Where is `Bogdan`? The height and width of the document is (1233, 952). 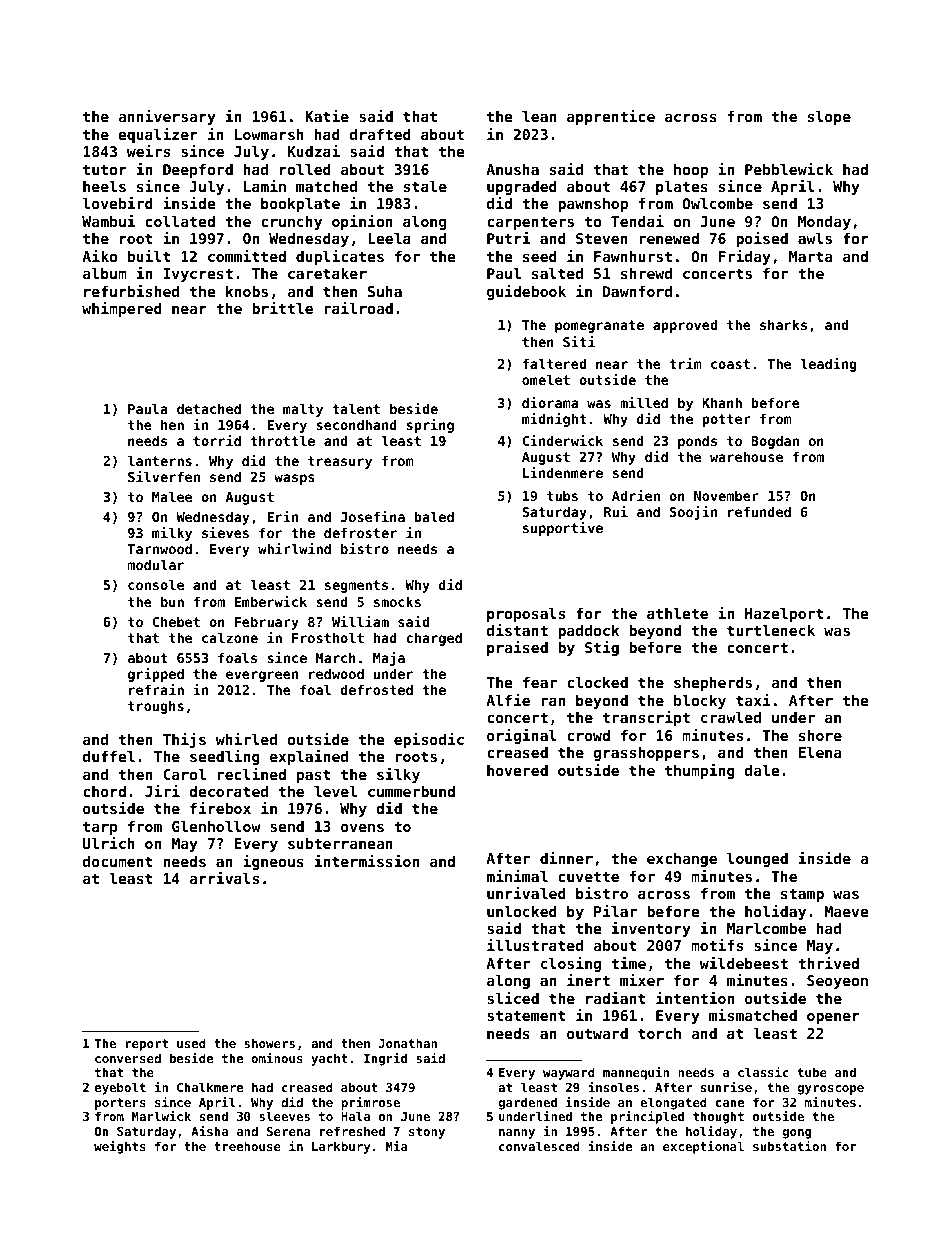 Bogdan is located at coordinates (775, 442).
